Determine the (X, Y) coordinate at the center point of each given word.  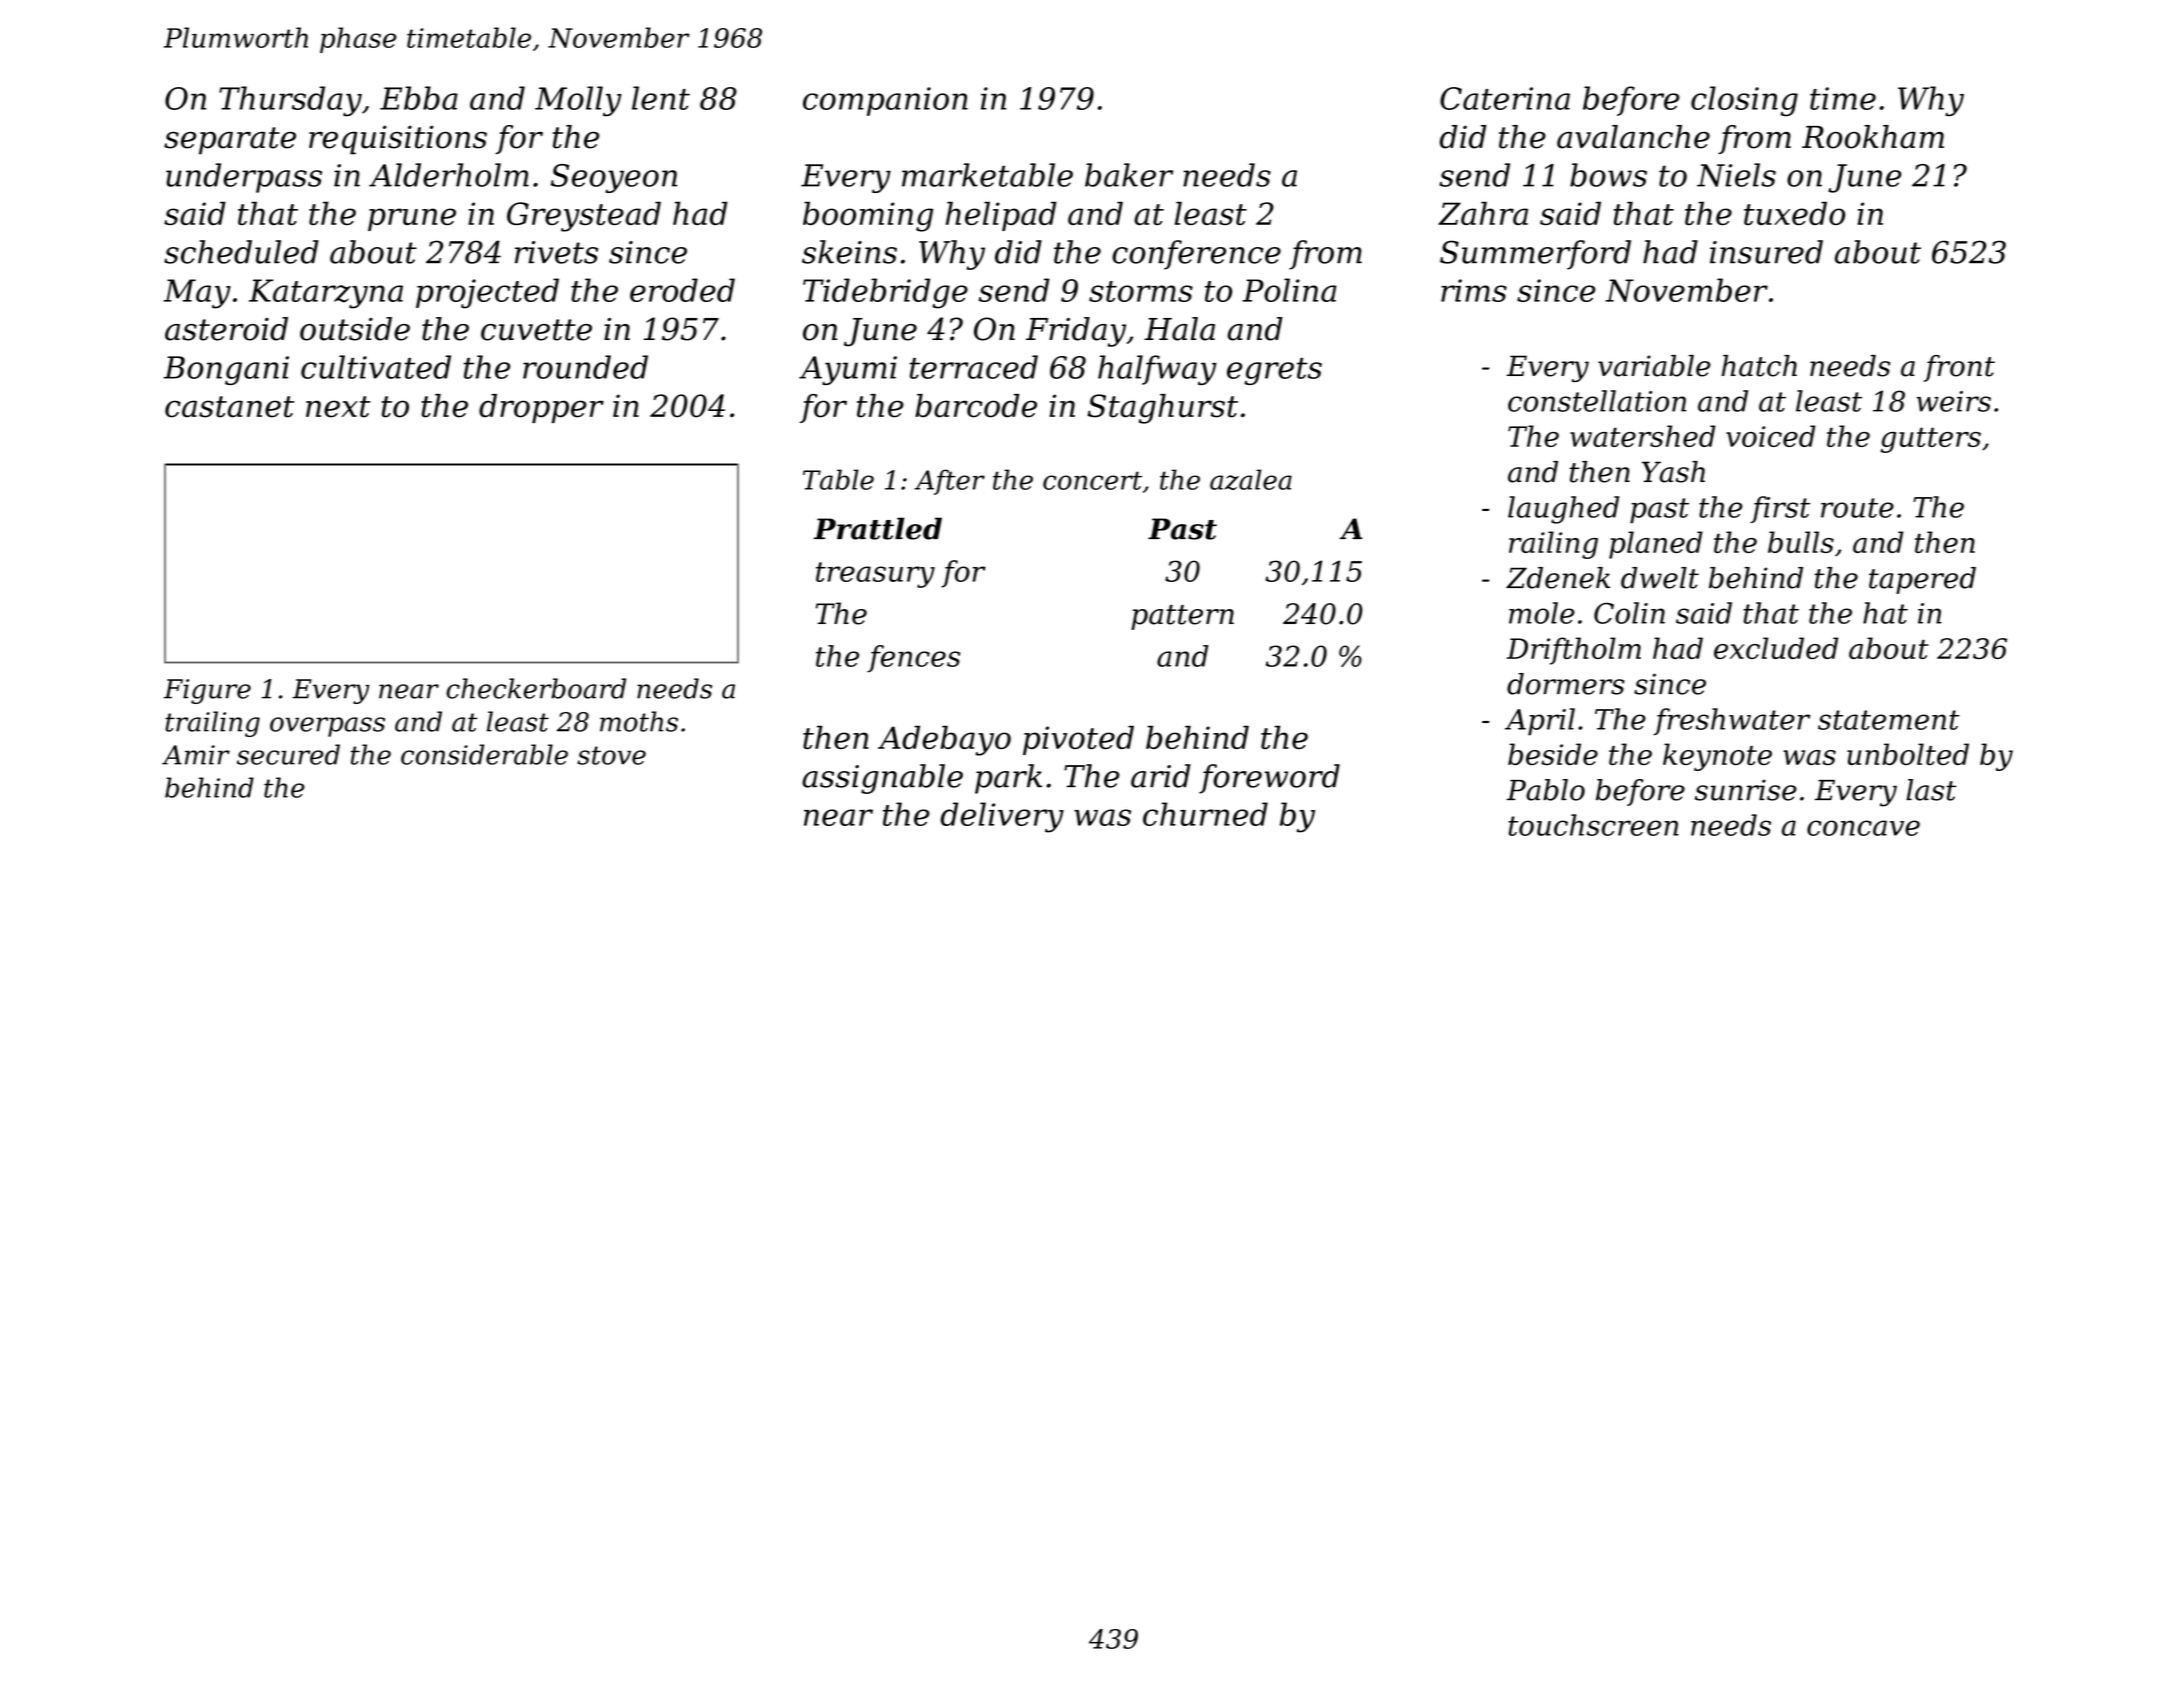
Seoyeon (614, 178)
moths (639, 721)
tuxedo (1794, 213)
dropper (541, 408)
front (1959, 368)
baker (1129, 175)
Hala (1179, 329)
